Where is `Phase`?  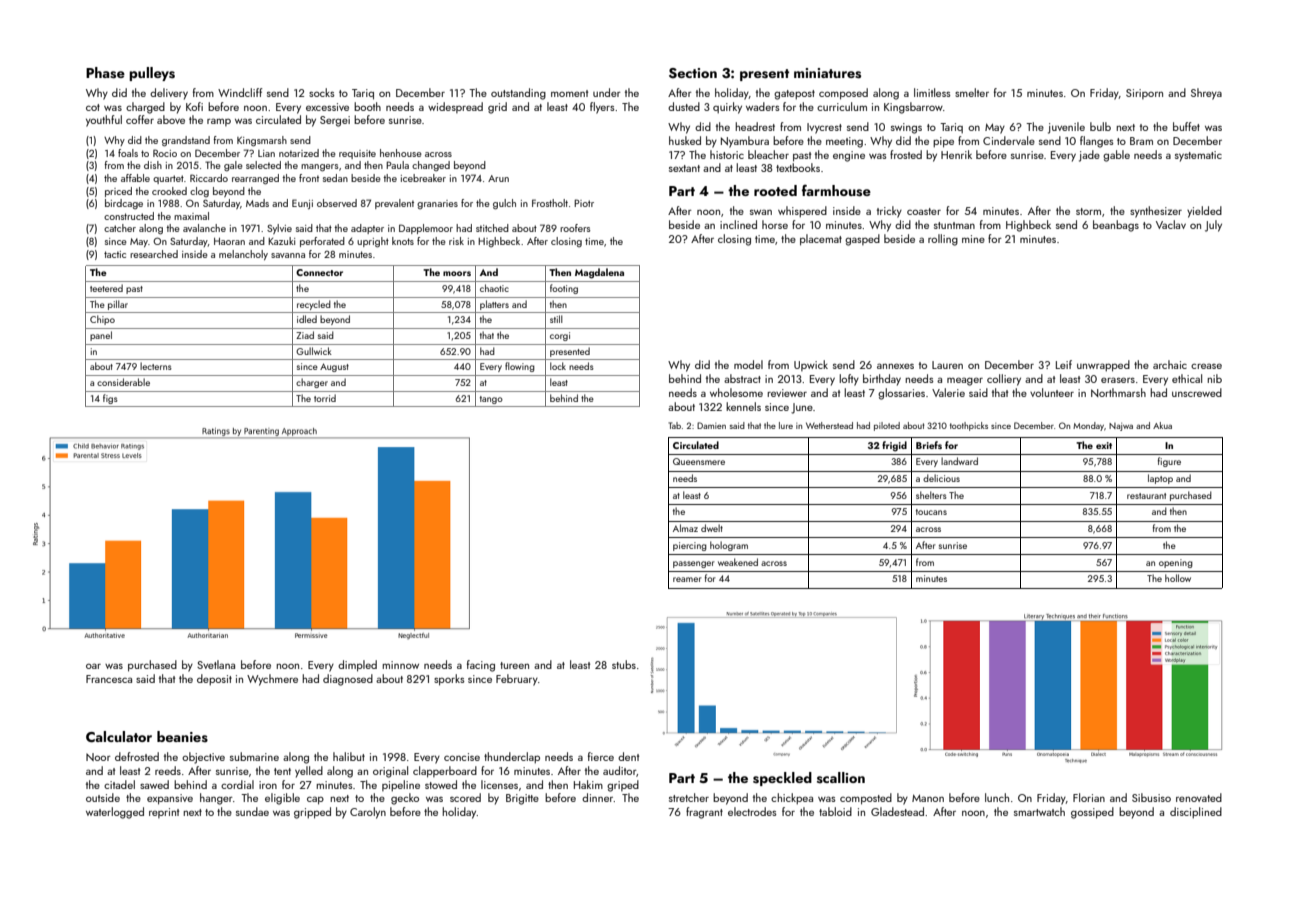
Phase is located at coordinates (105, 73).
